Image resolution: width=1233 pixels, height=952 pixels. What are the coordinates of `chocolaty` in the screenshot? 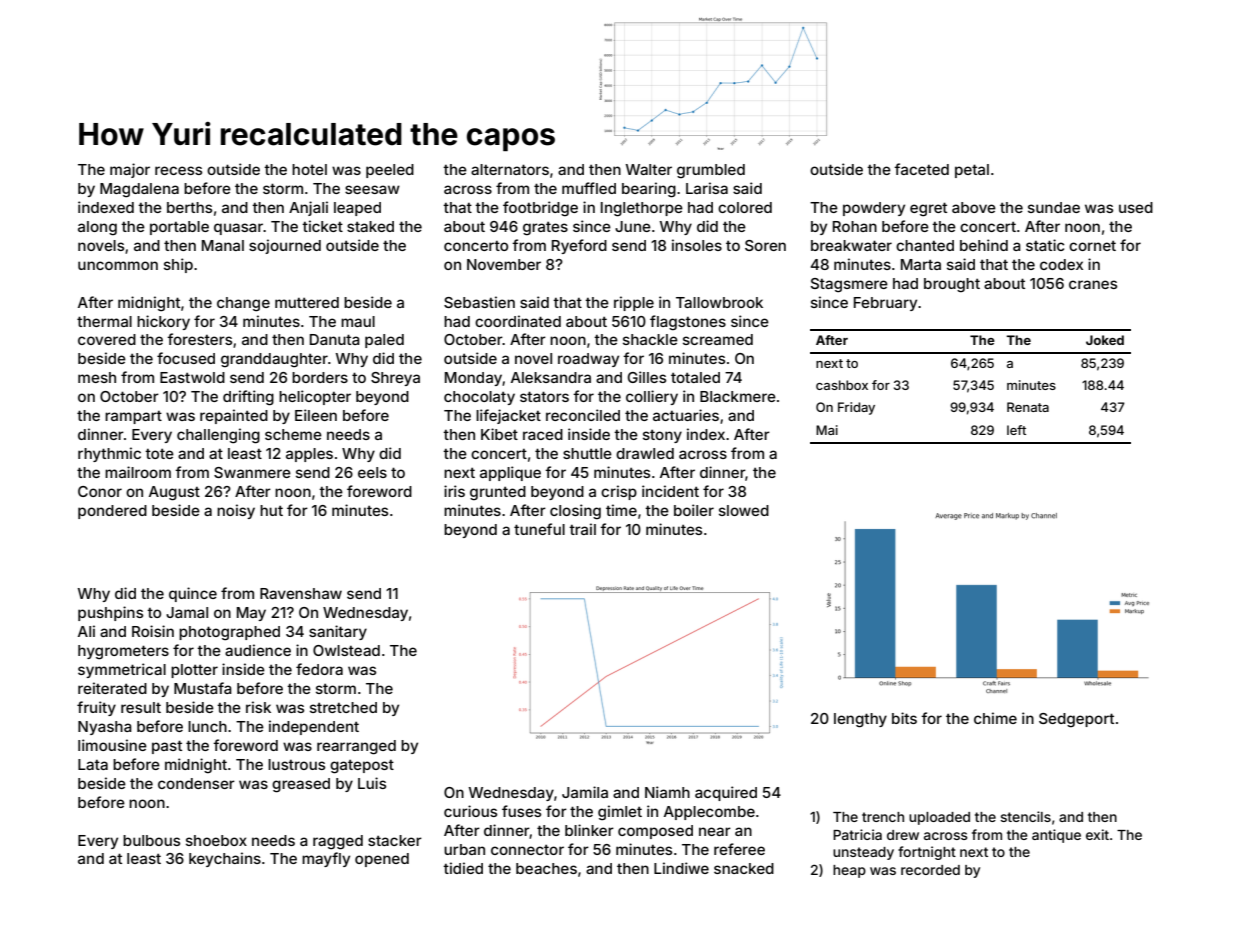 It's located at (479, 398).
